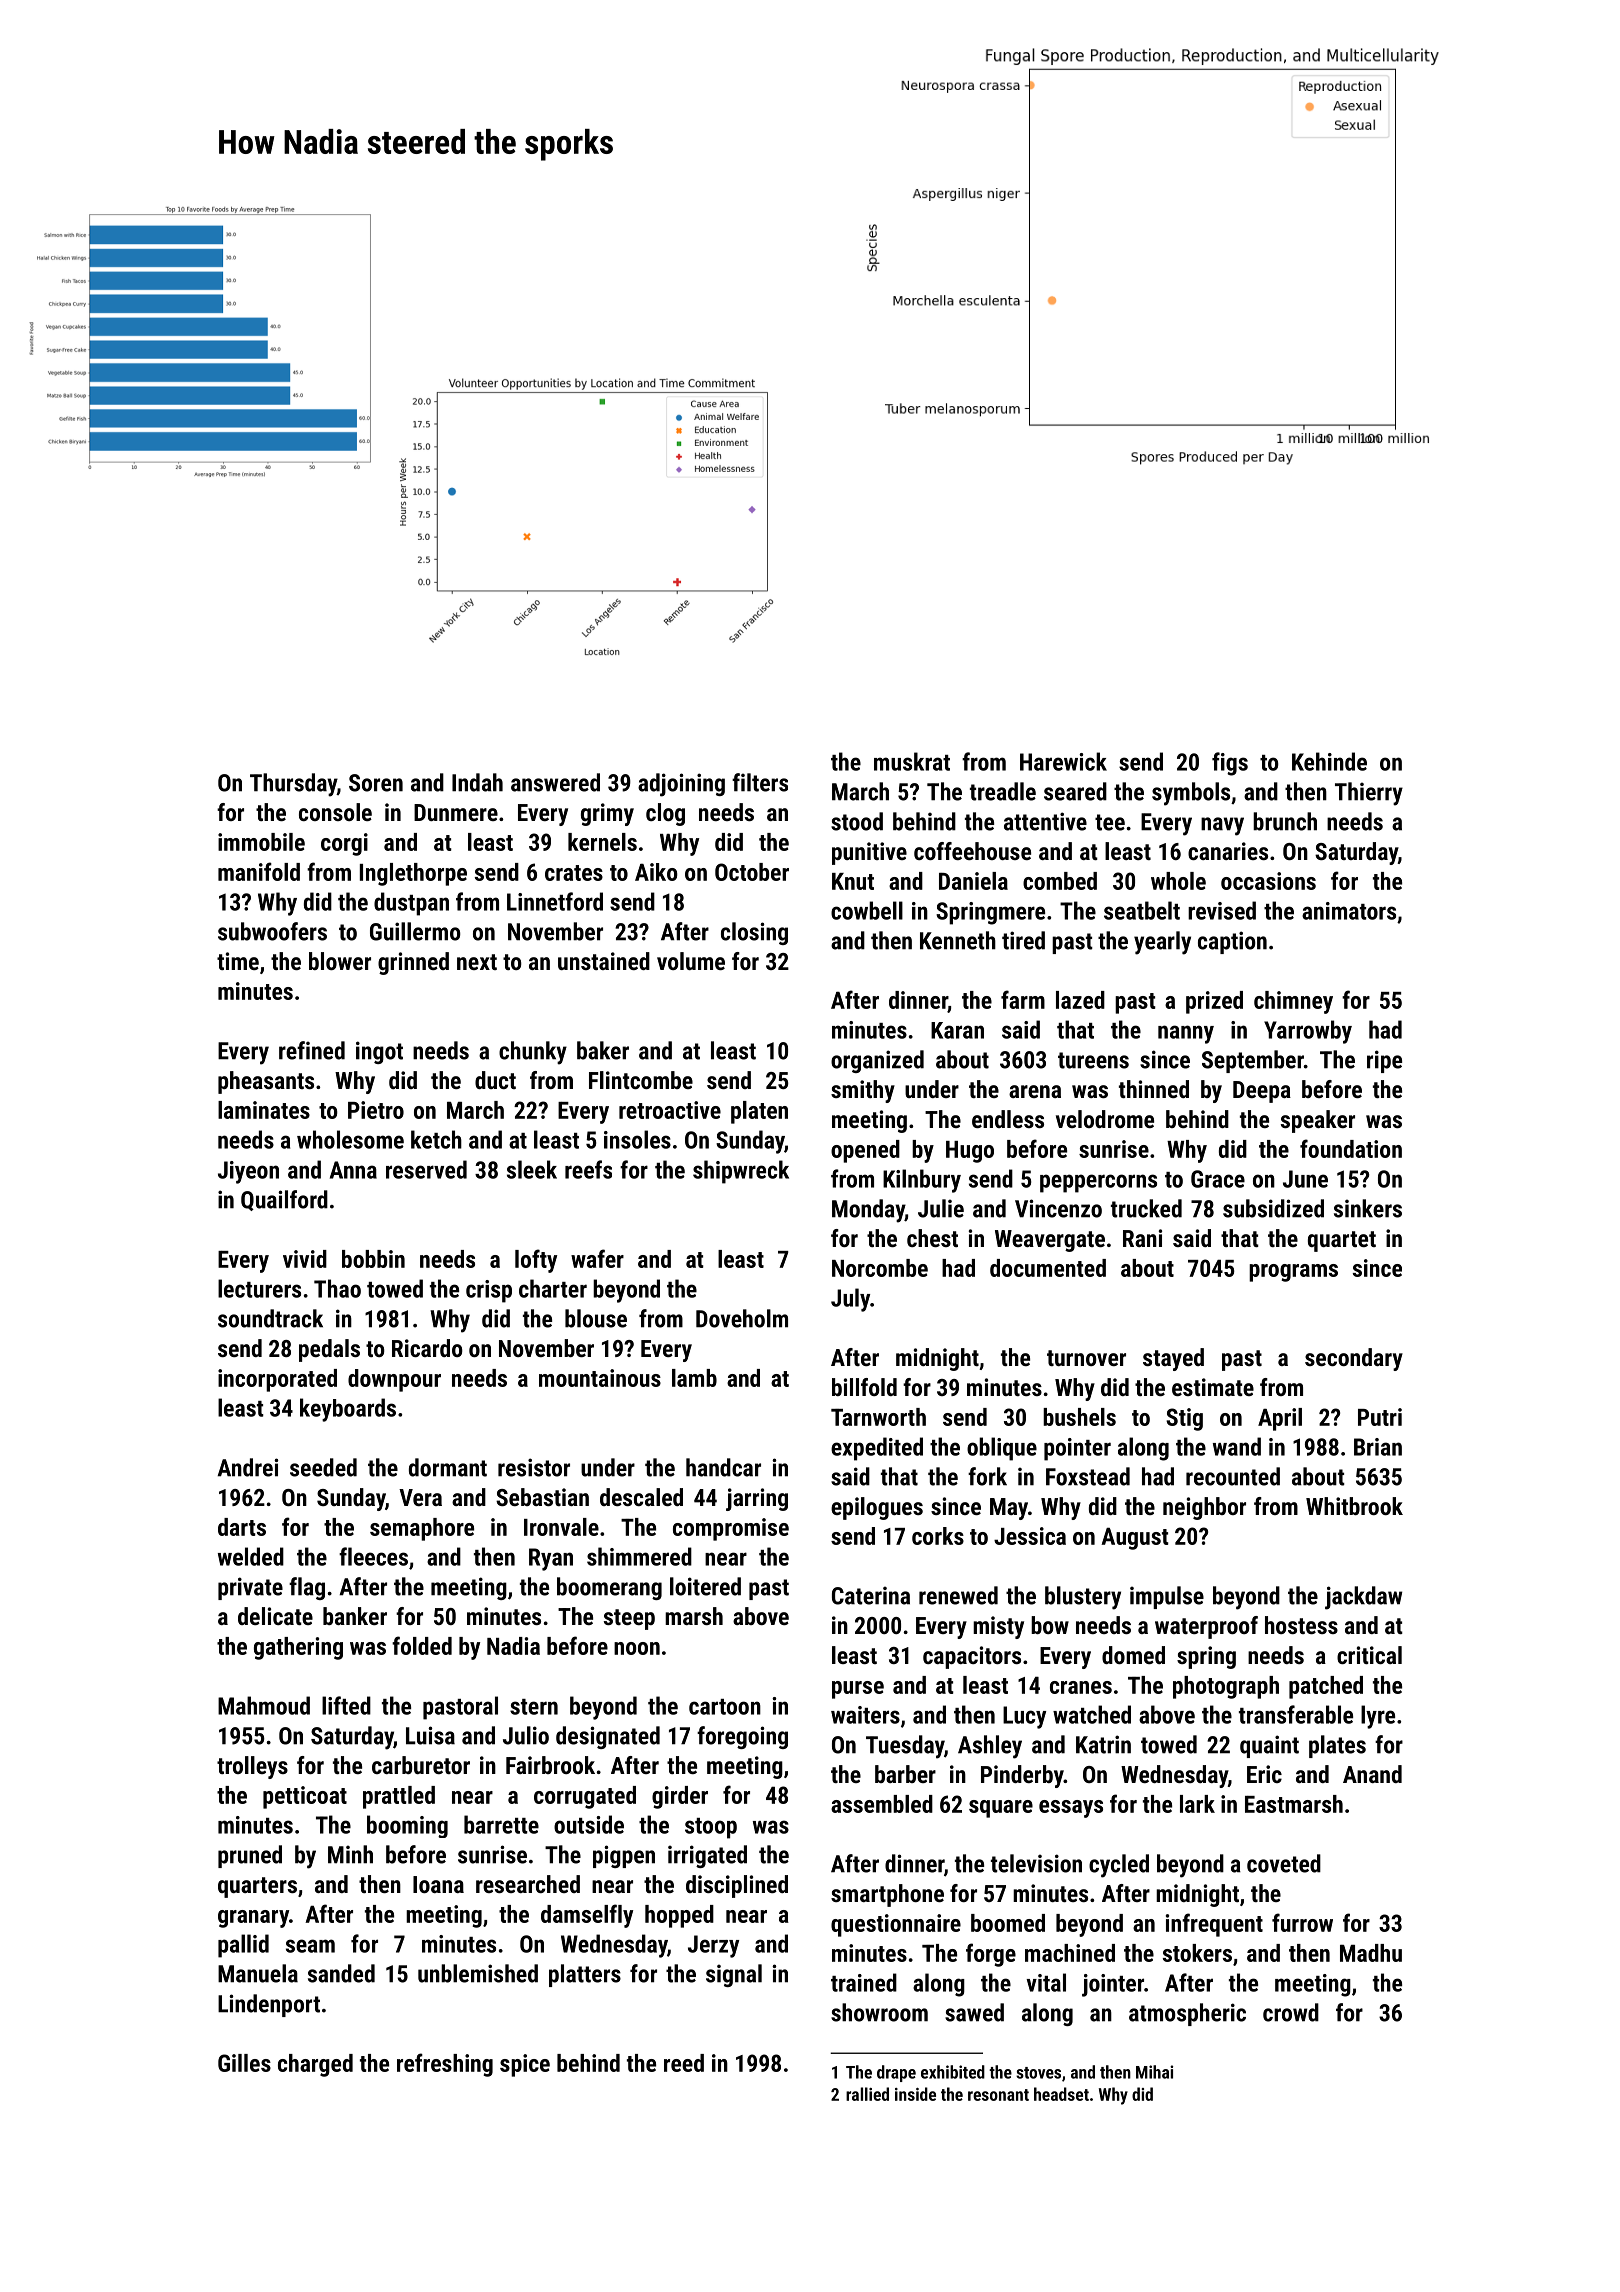 The height and width of the screenshot is (2292, 1620). What do you see at coordinates (1354, 1359) in the screenshot?
I see `secondary` at bounding box center [1354, 1359].
